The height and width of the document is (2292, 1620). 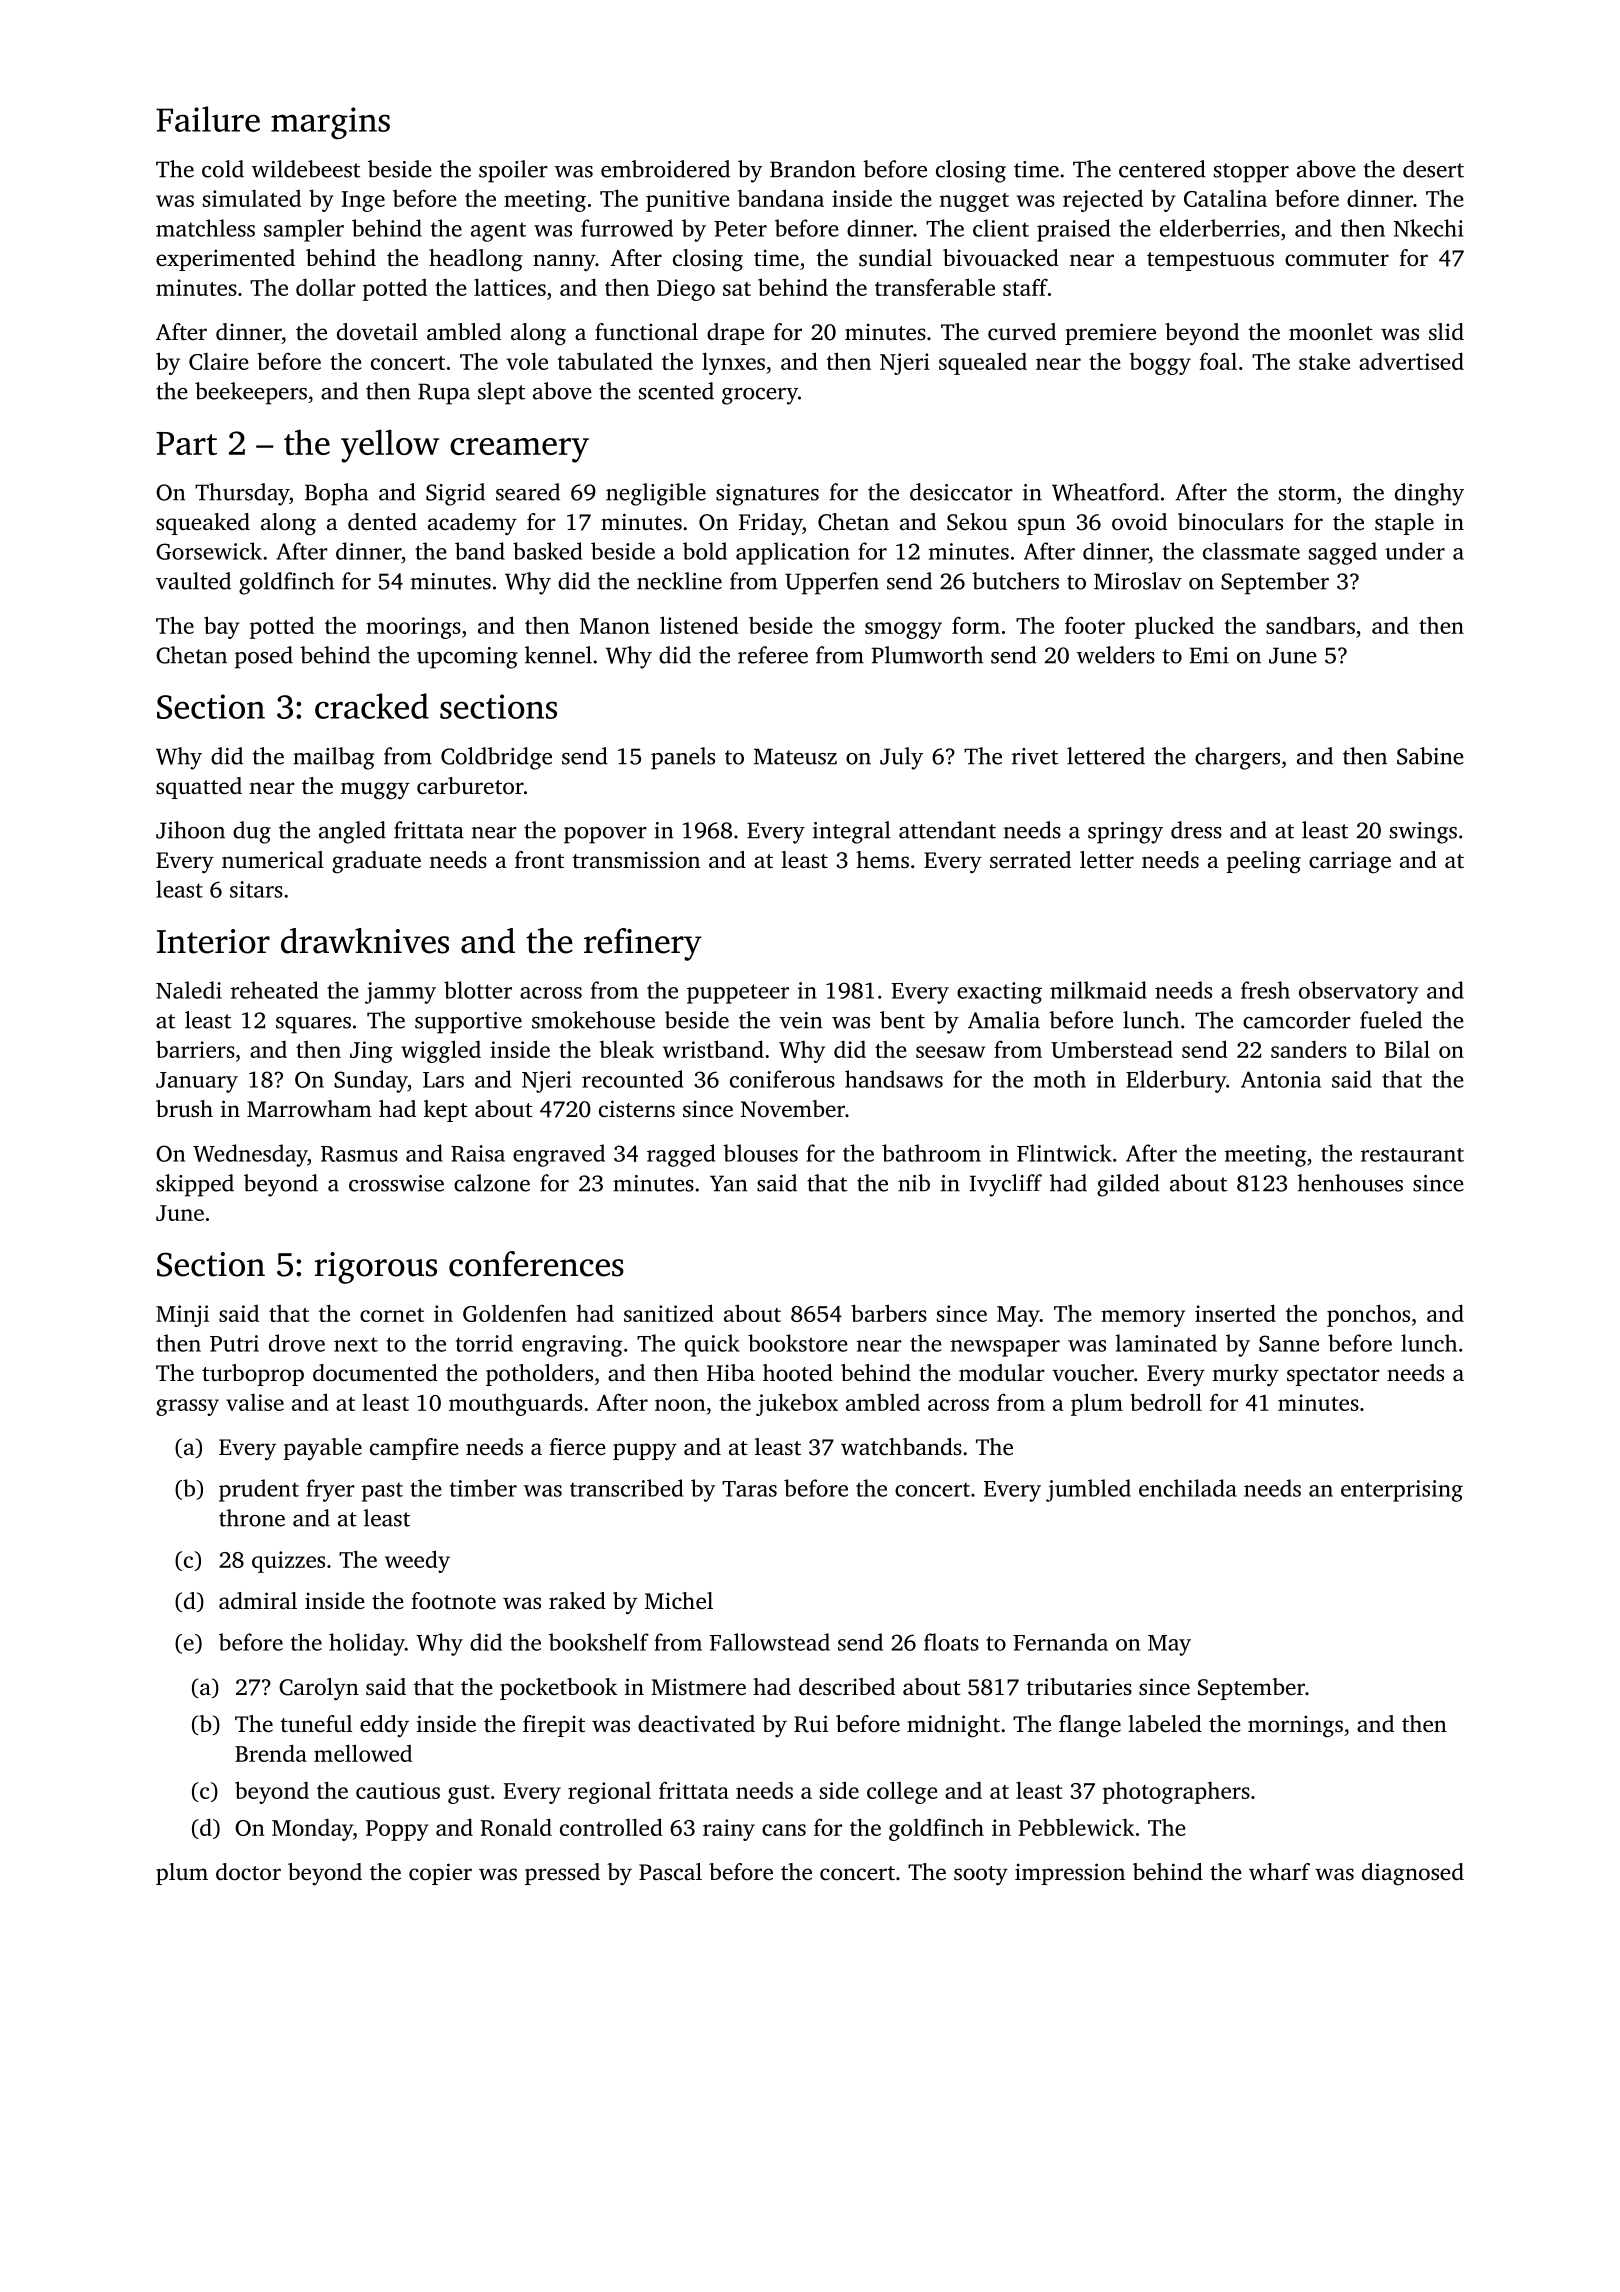 I want to click on floats, so click(x=951, y=1642).
